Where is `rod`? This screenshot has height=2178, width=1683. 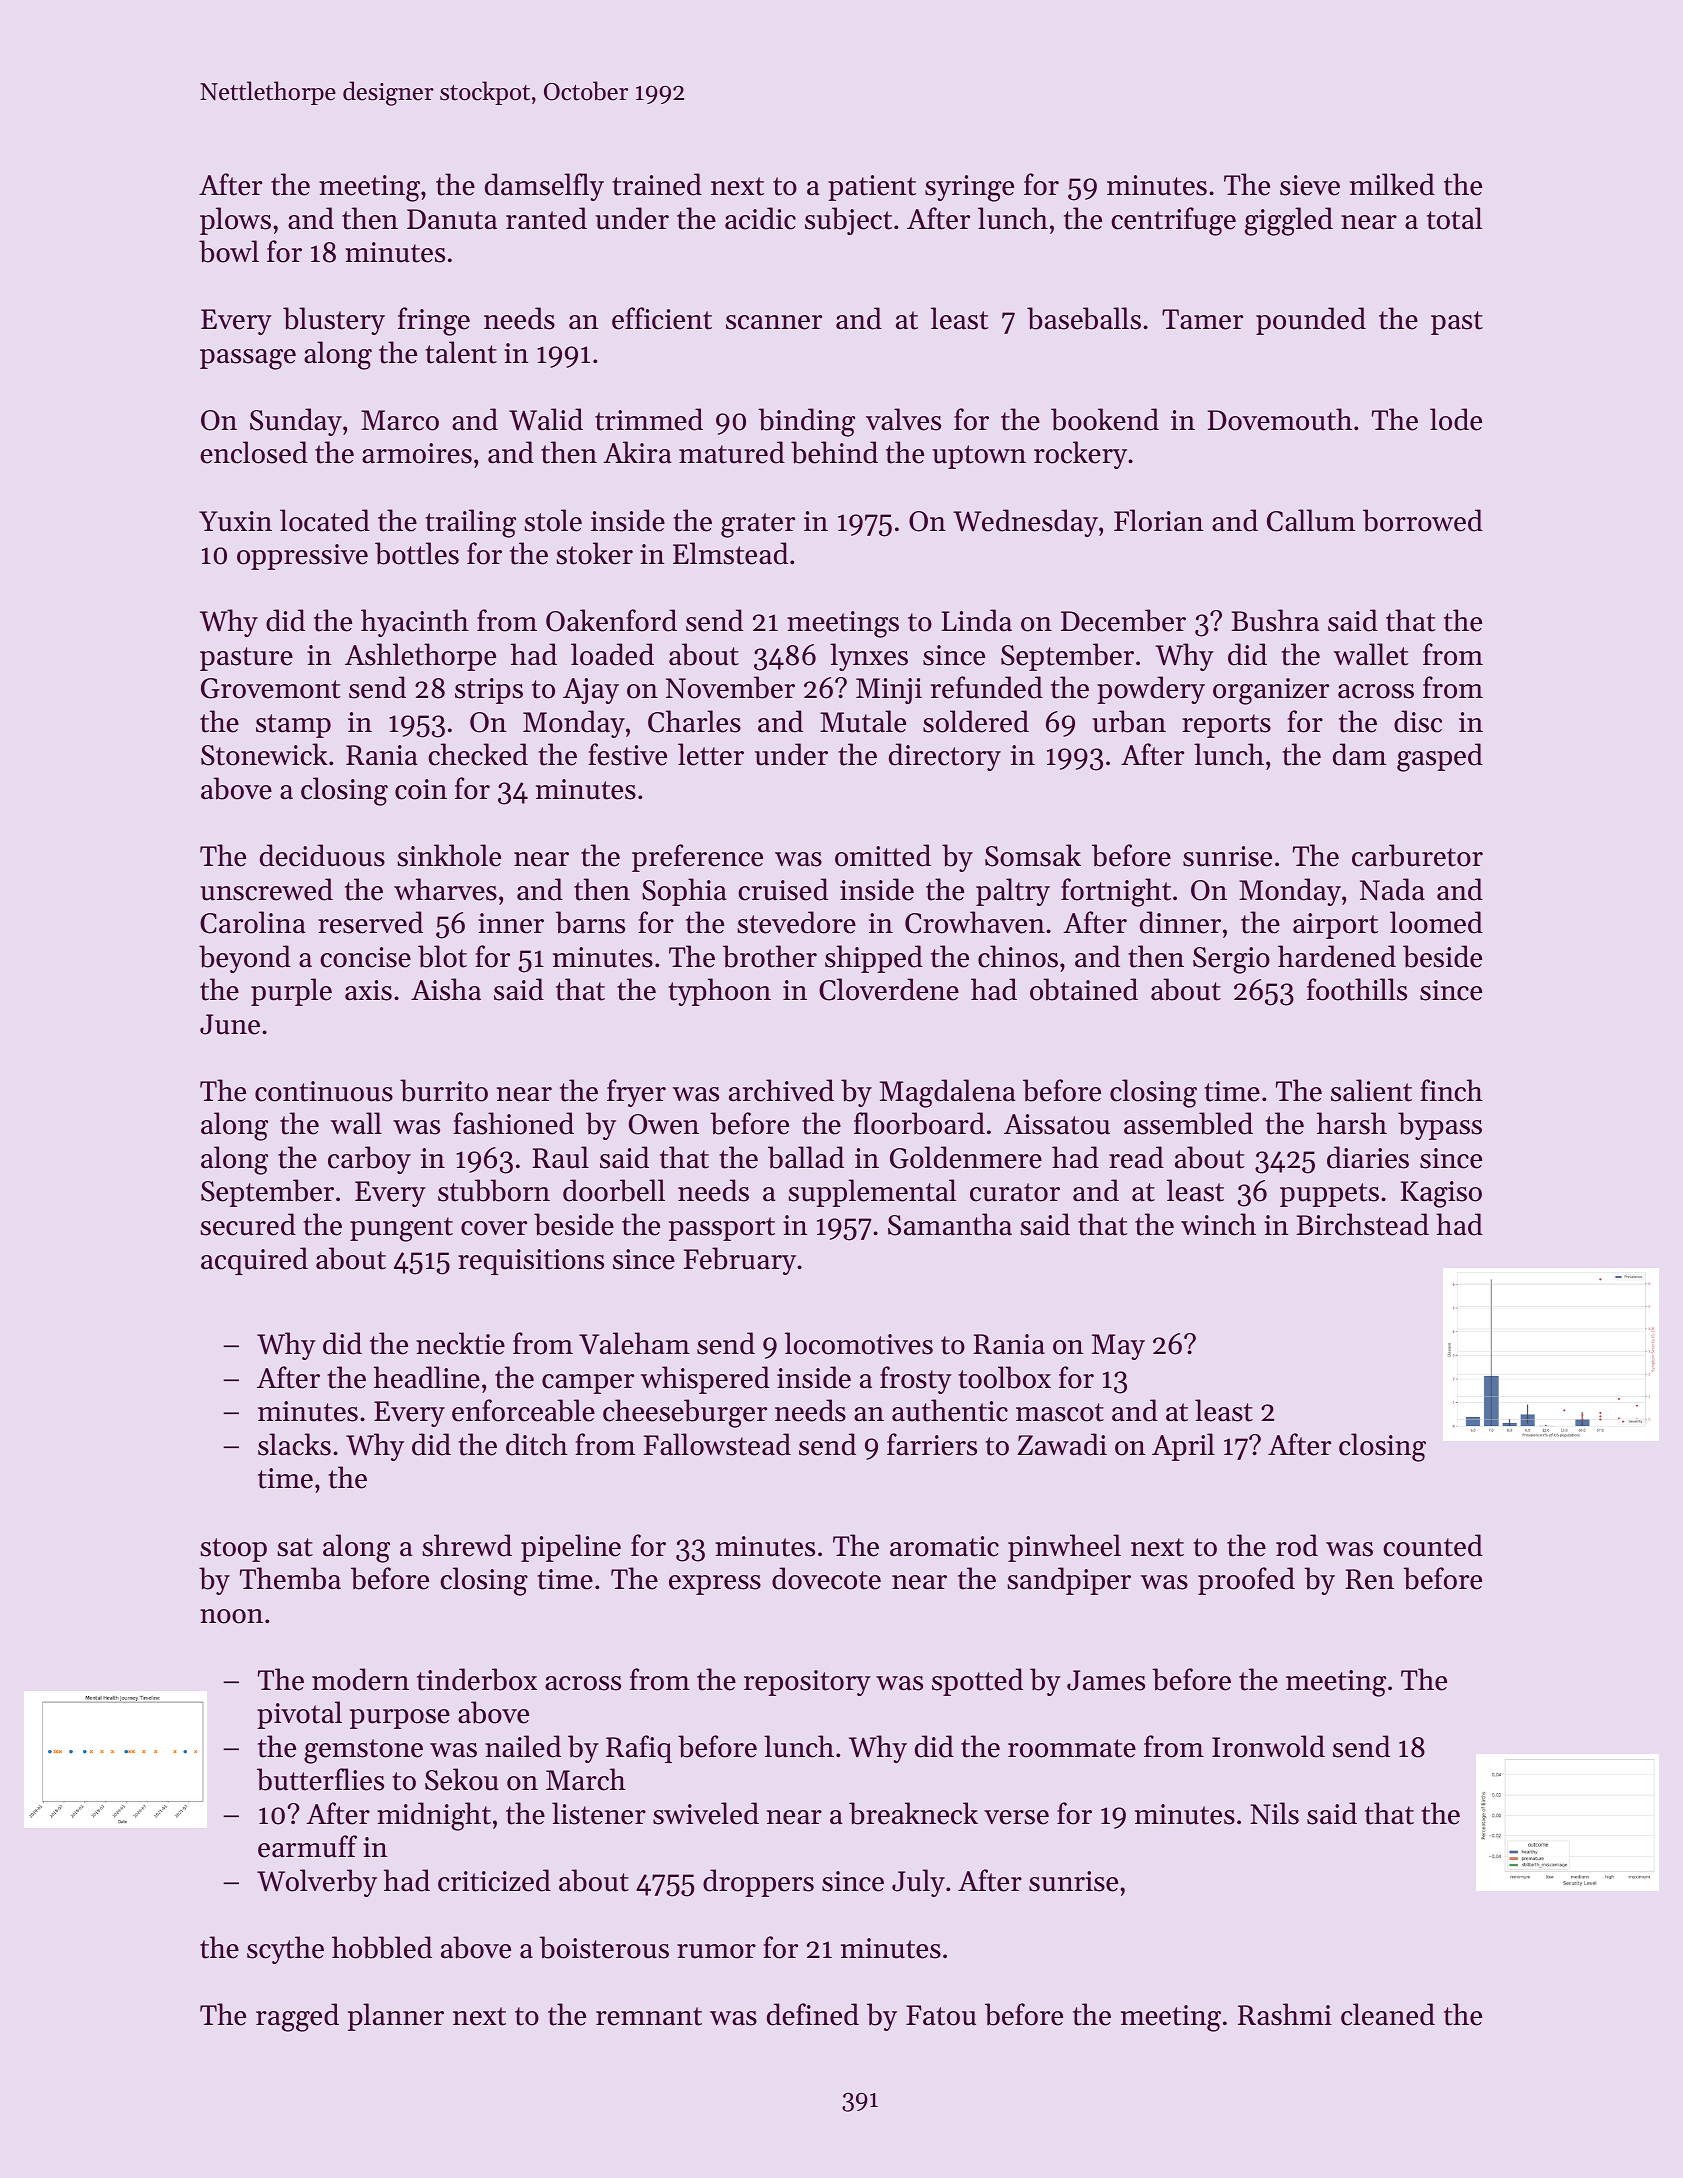
rod is located at coordinates (1297, 1545).
